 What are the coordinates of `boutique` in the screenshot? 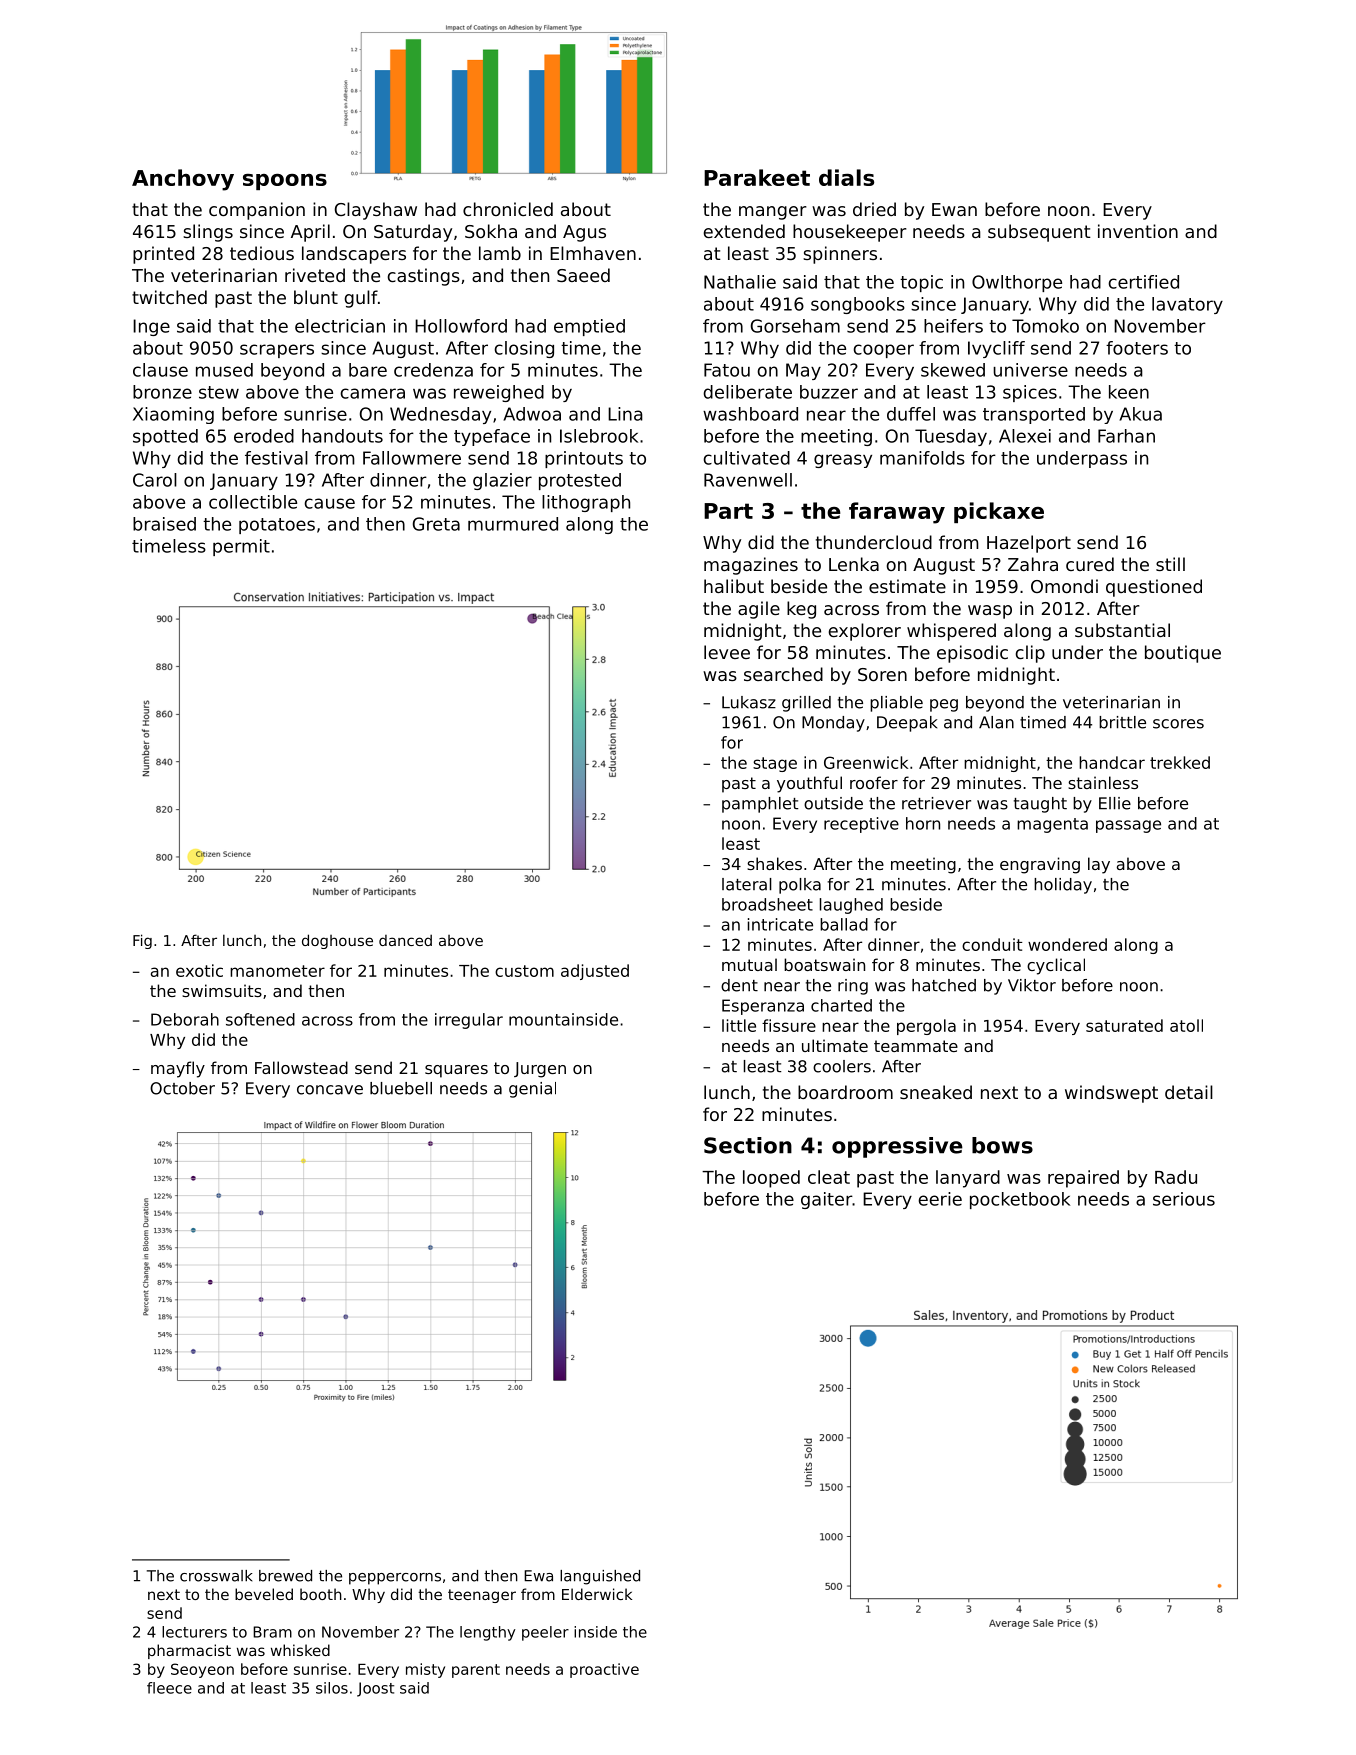 It's located at (1183, 654).
